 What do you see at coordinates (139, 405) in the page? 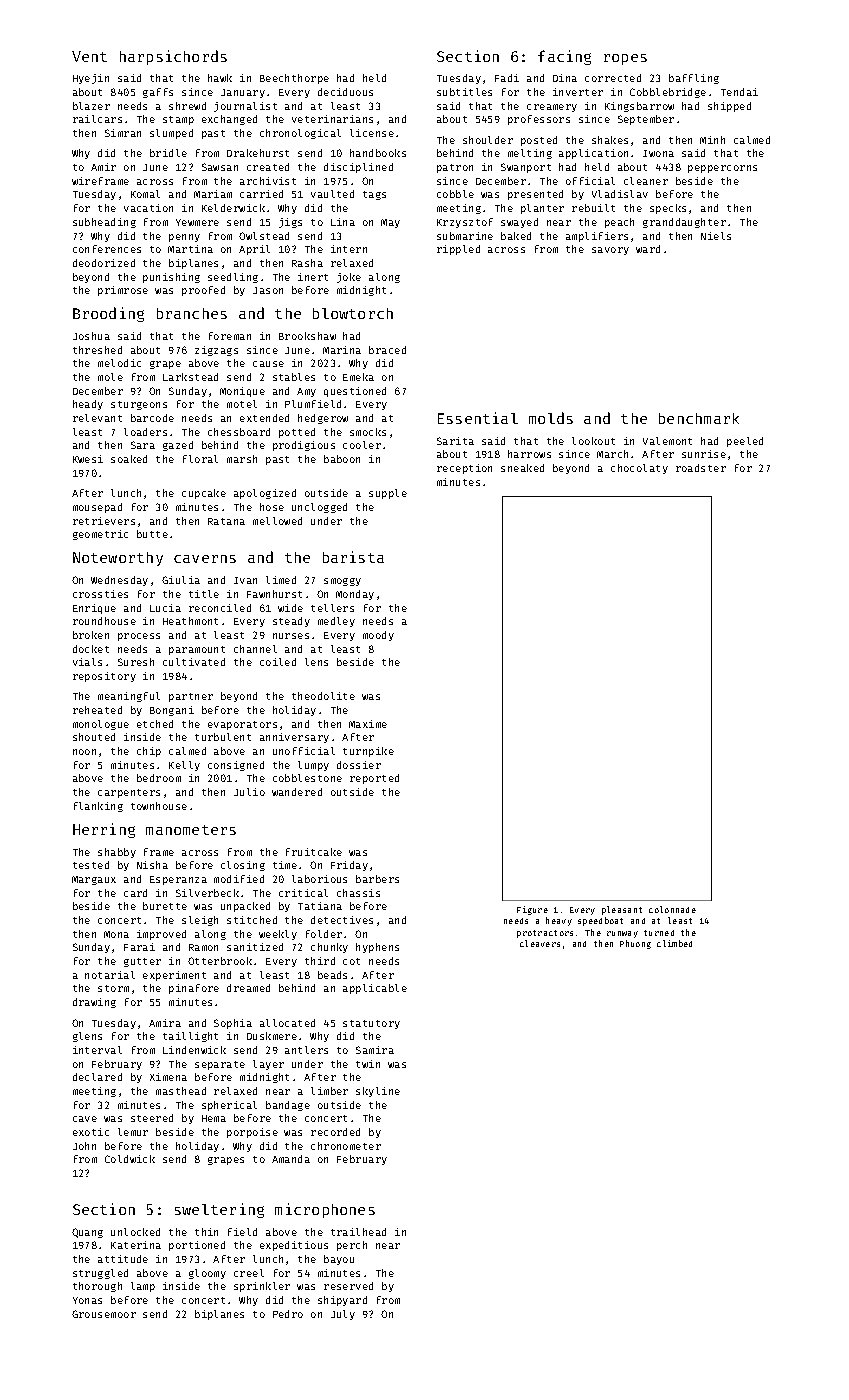
I see `sturgeons` at bounding box center [139, 405].
